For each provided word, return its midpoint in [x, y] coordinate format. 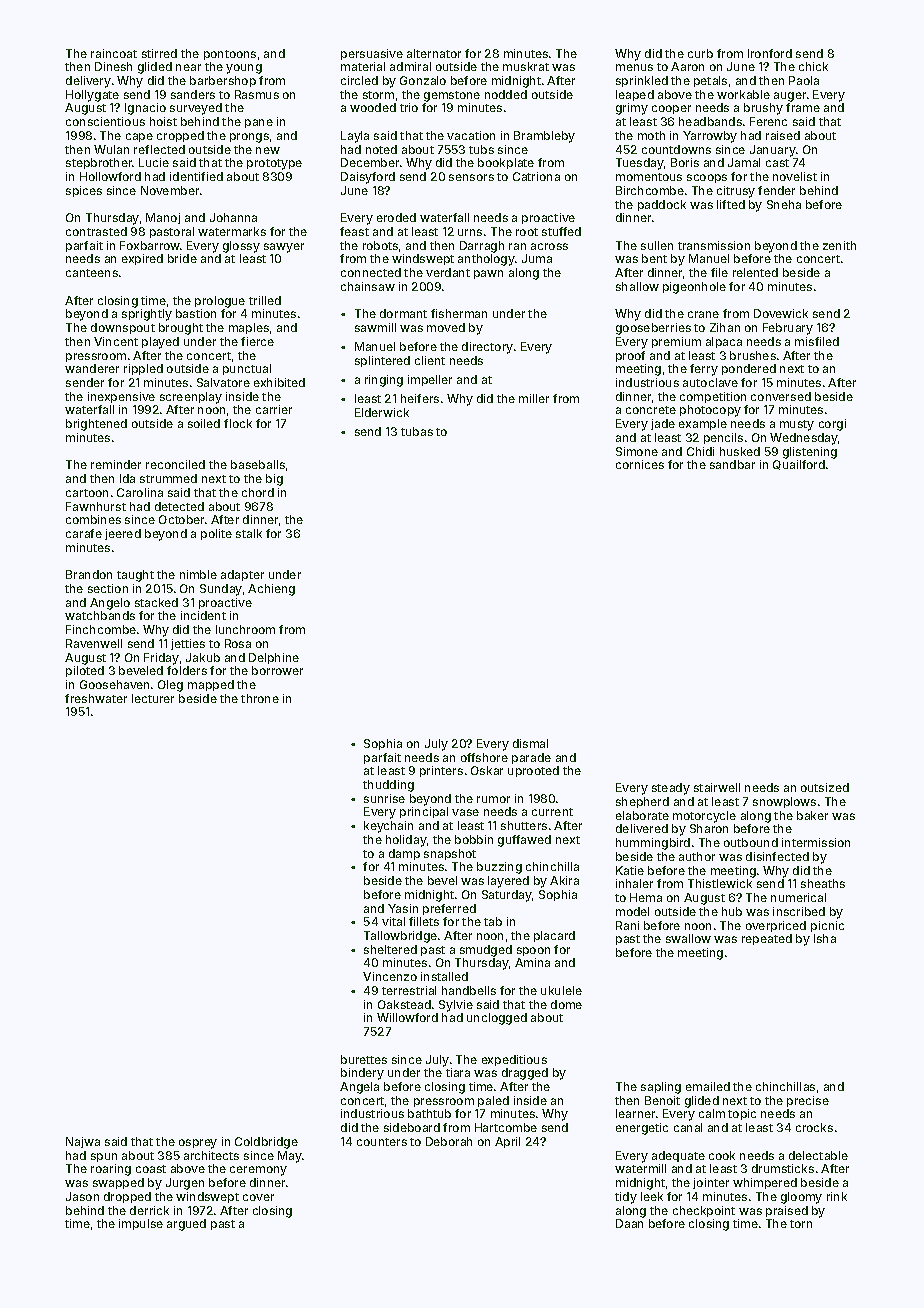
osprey [198, 1144]
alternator [434, 53]
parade [531, 758]
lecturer [153, 698]
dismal [530, 743]
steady [671, 789]
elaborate [642, 815]
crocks [814, 1127]
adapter [242, 575]
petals [710, 81]
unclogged [497, 1019]
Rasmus [257, 94]
